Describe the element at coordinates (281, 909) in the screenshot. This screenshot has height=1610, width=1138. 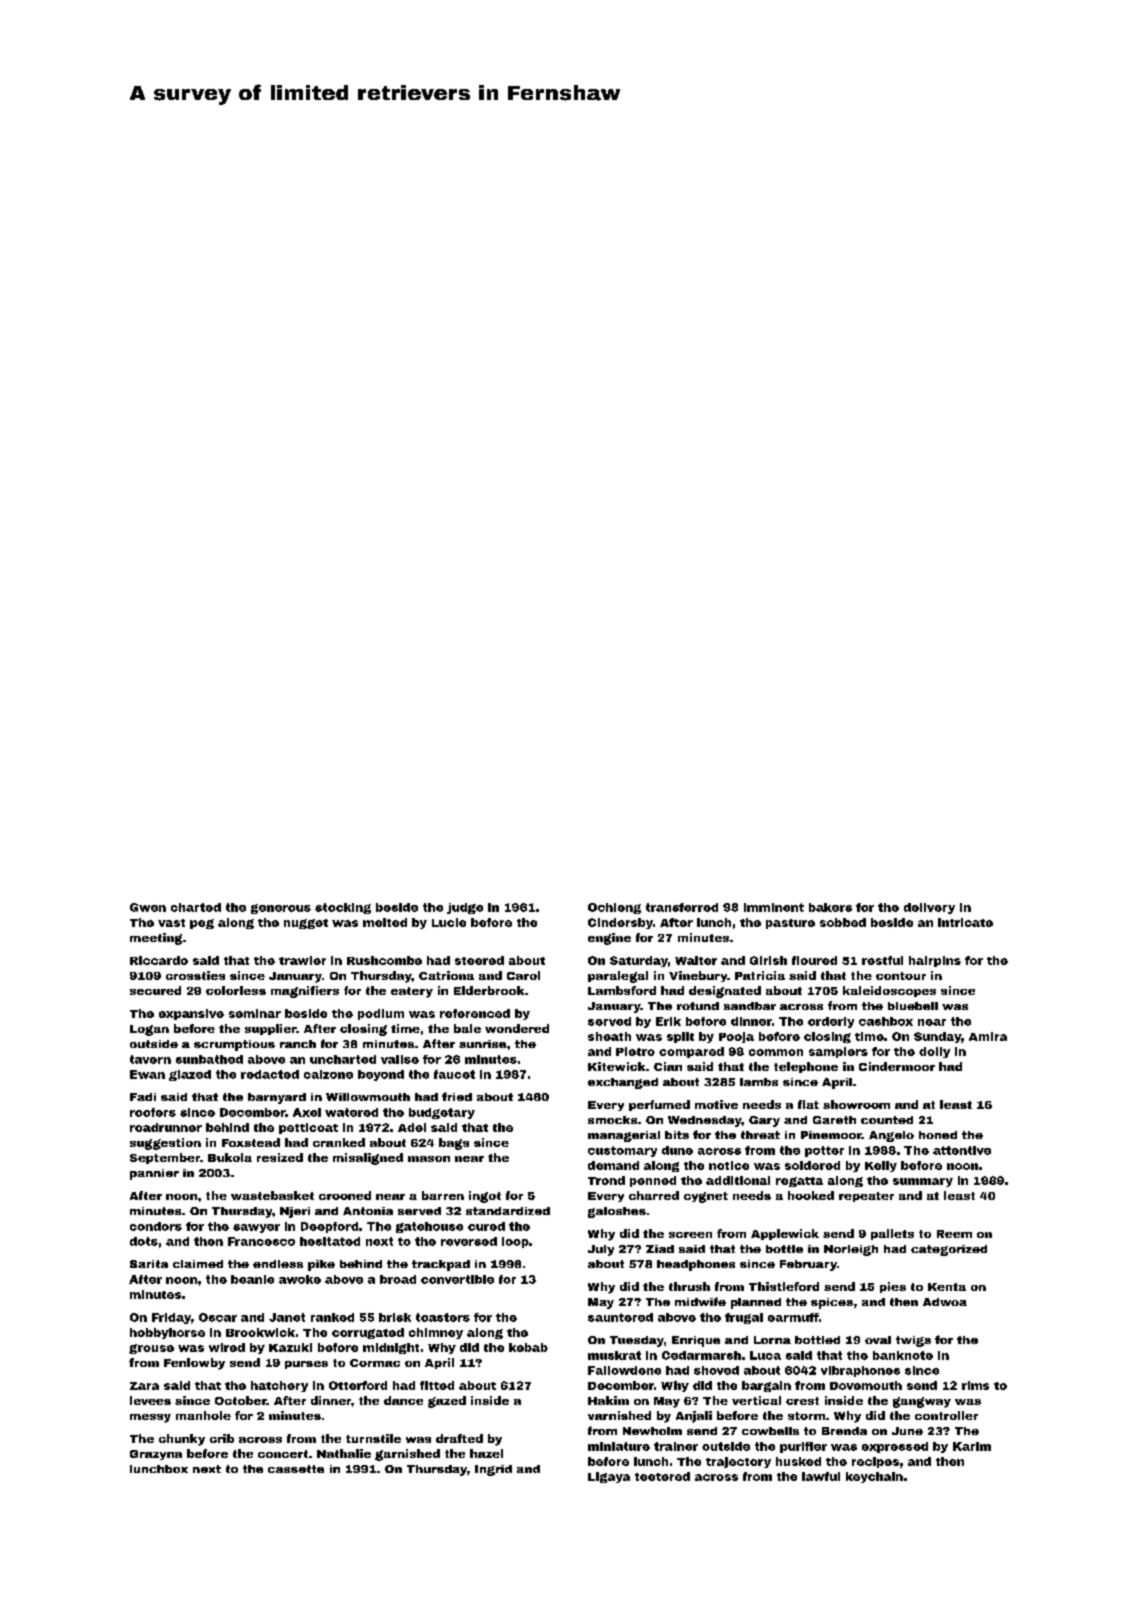
I see `generous` at that location.
